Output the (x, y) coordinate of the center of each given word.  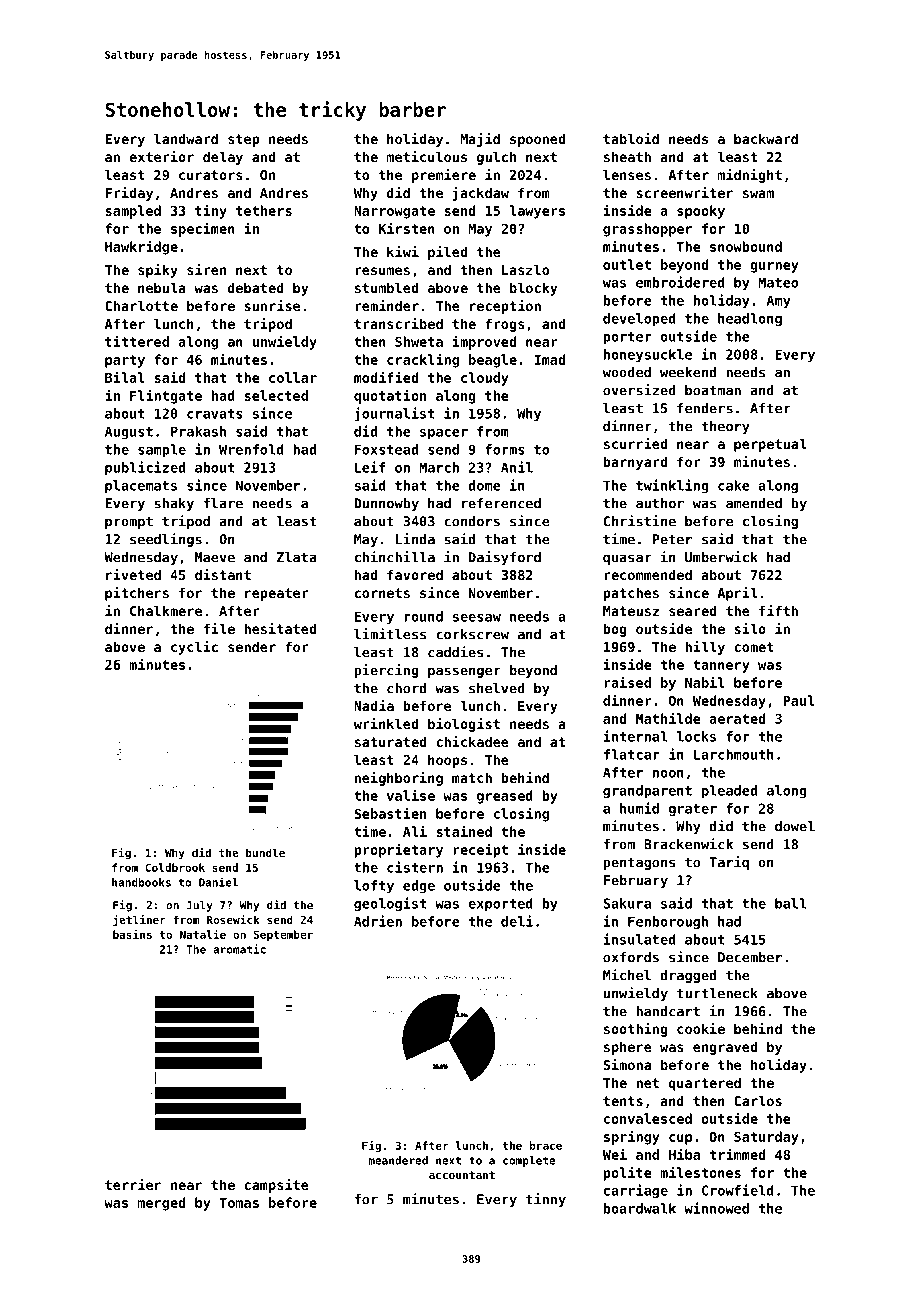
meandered (398, 1160)
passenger (464, 672)
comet (754, 647)
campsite (276, 1186)
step (244, 140)
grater (693, 810)
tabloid (631, 138)
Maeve (215, 557)
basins (132, 934)
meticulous (427, 156)
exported (500, 905)
